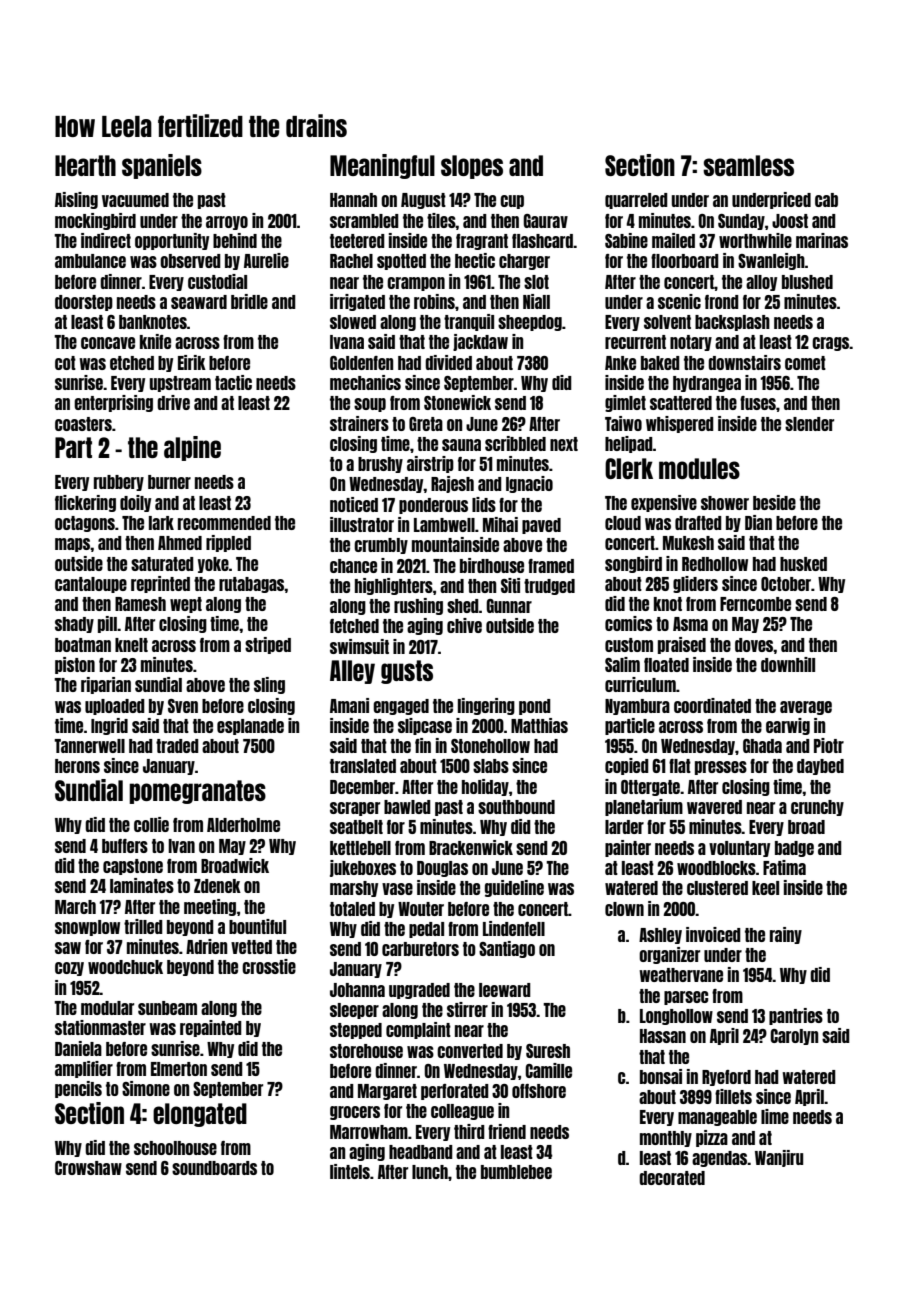 The width and height of the screenshot is (908, 1316). I want to click on repainted, so click(211, 1028).
